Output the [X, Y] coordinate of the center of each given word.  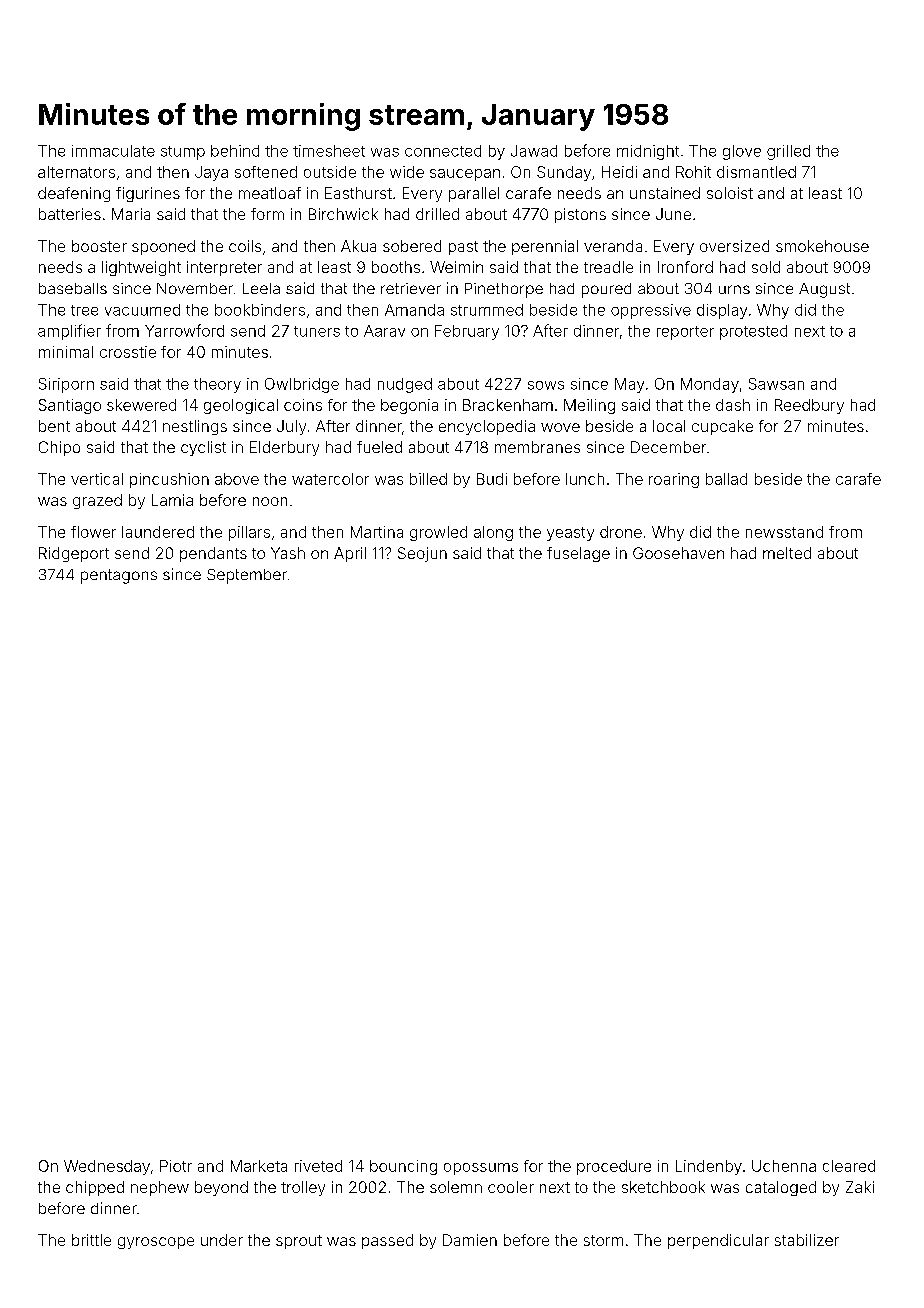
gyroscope [156, 1243]
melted [787, 553]
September [247, 576]
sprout [299, 1242]
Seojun [422, 554]
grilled [788, 152]
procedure [614, 1167]
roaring [674, 480]
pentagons [119, 576]
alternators [76, 172]
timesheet [329, 151]
